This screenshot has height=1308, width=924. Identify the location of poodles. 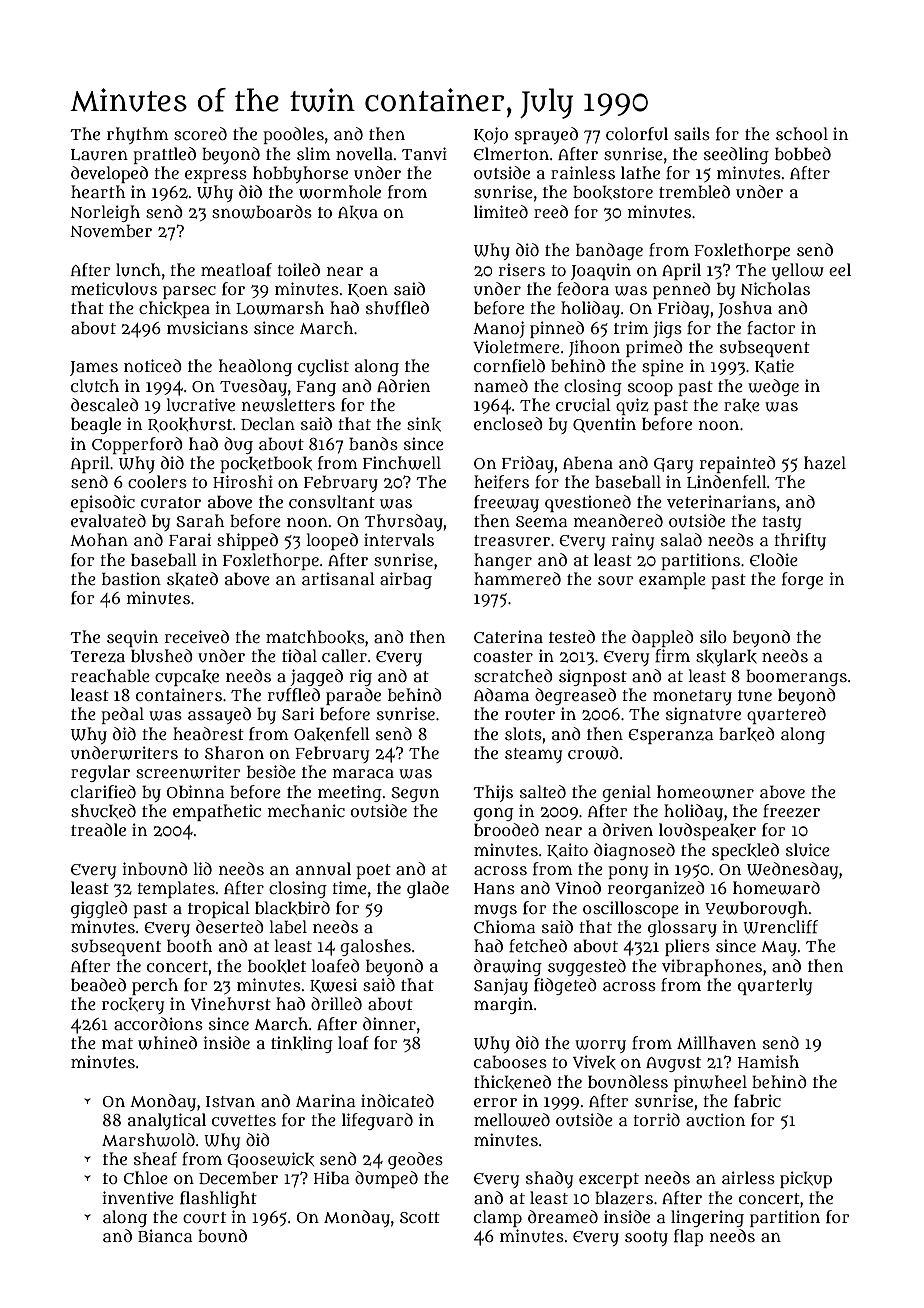
(293, 135).
